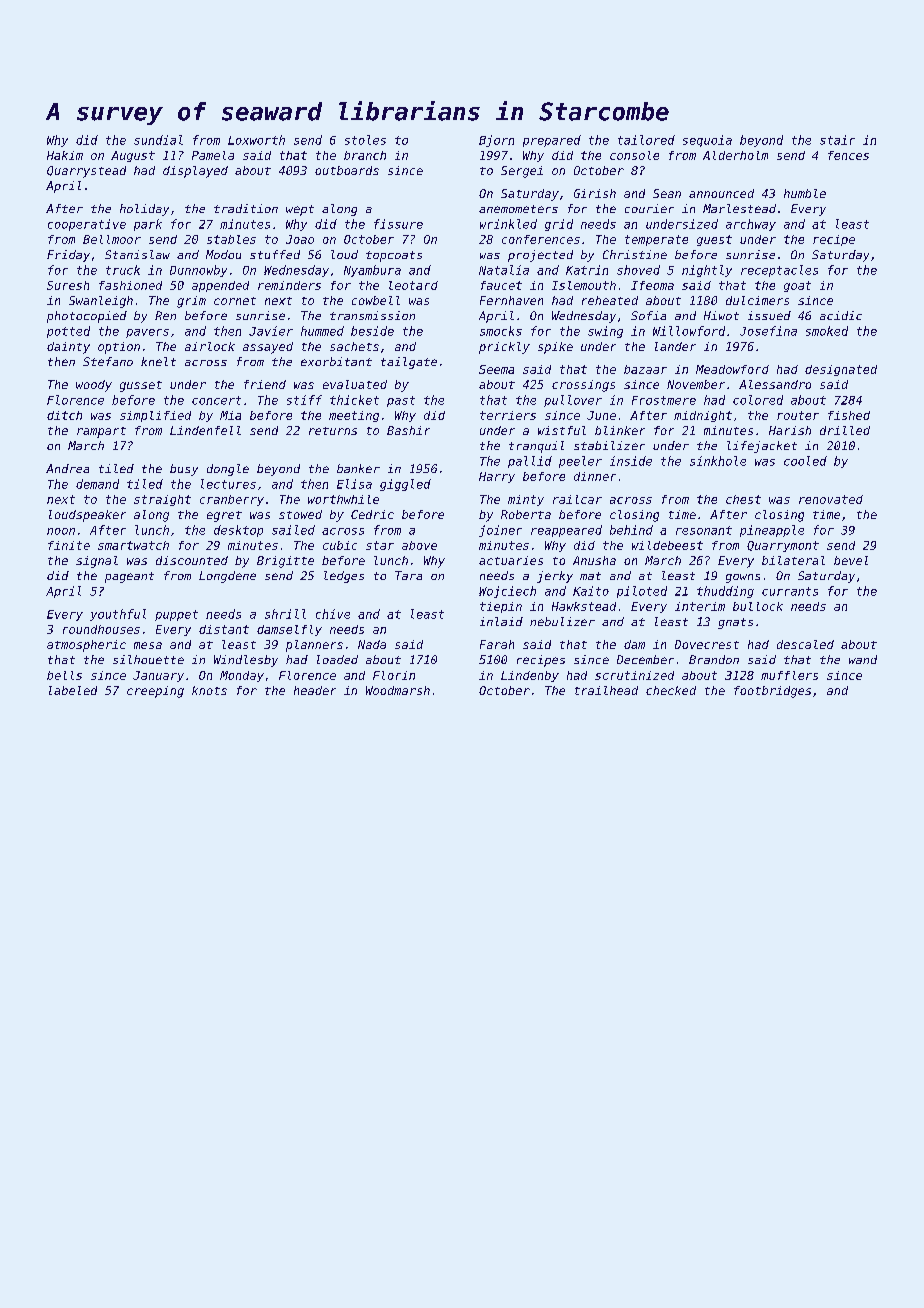 The image size is (924, 1308). Describe the element at coordinates (118, 615) in the screenshot. I see `youthful` at that location.
